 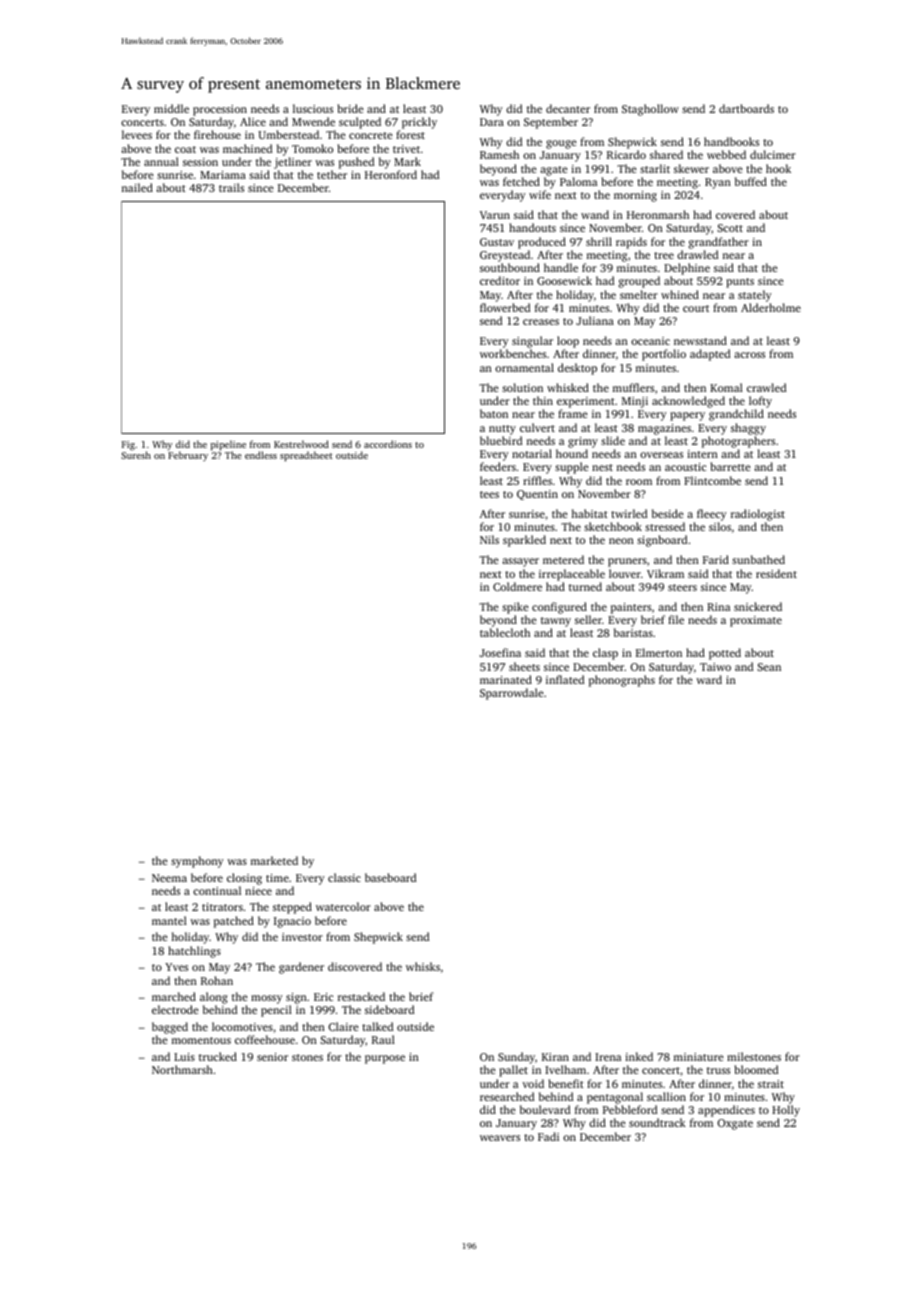 I want to click on scallion, so click(x=666, y=1096).
